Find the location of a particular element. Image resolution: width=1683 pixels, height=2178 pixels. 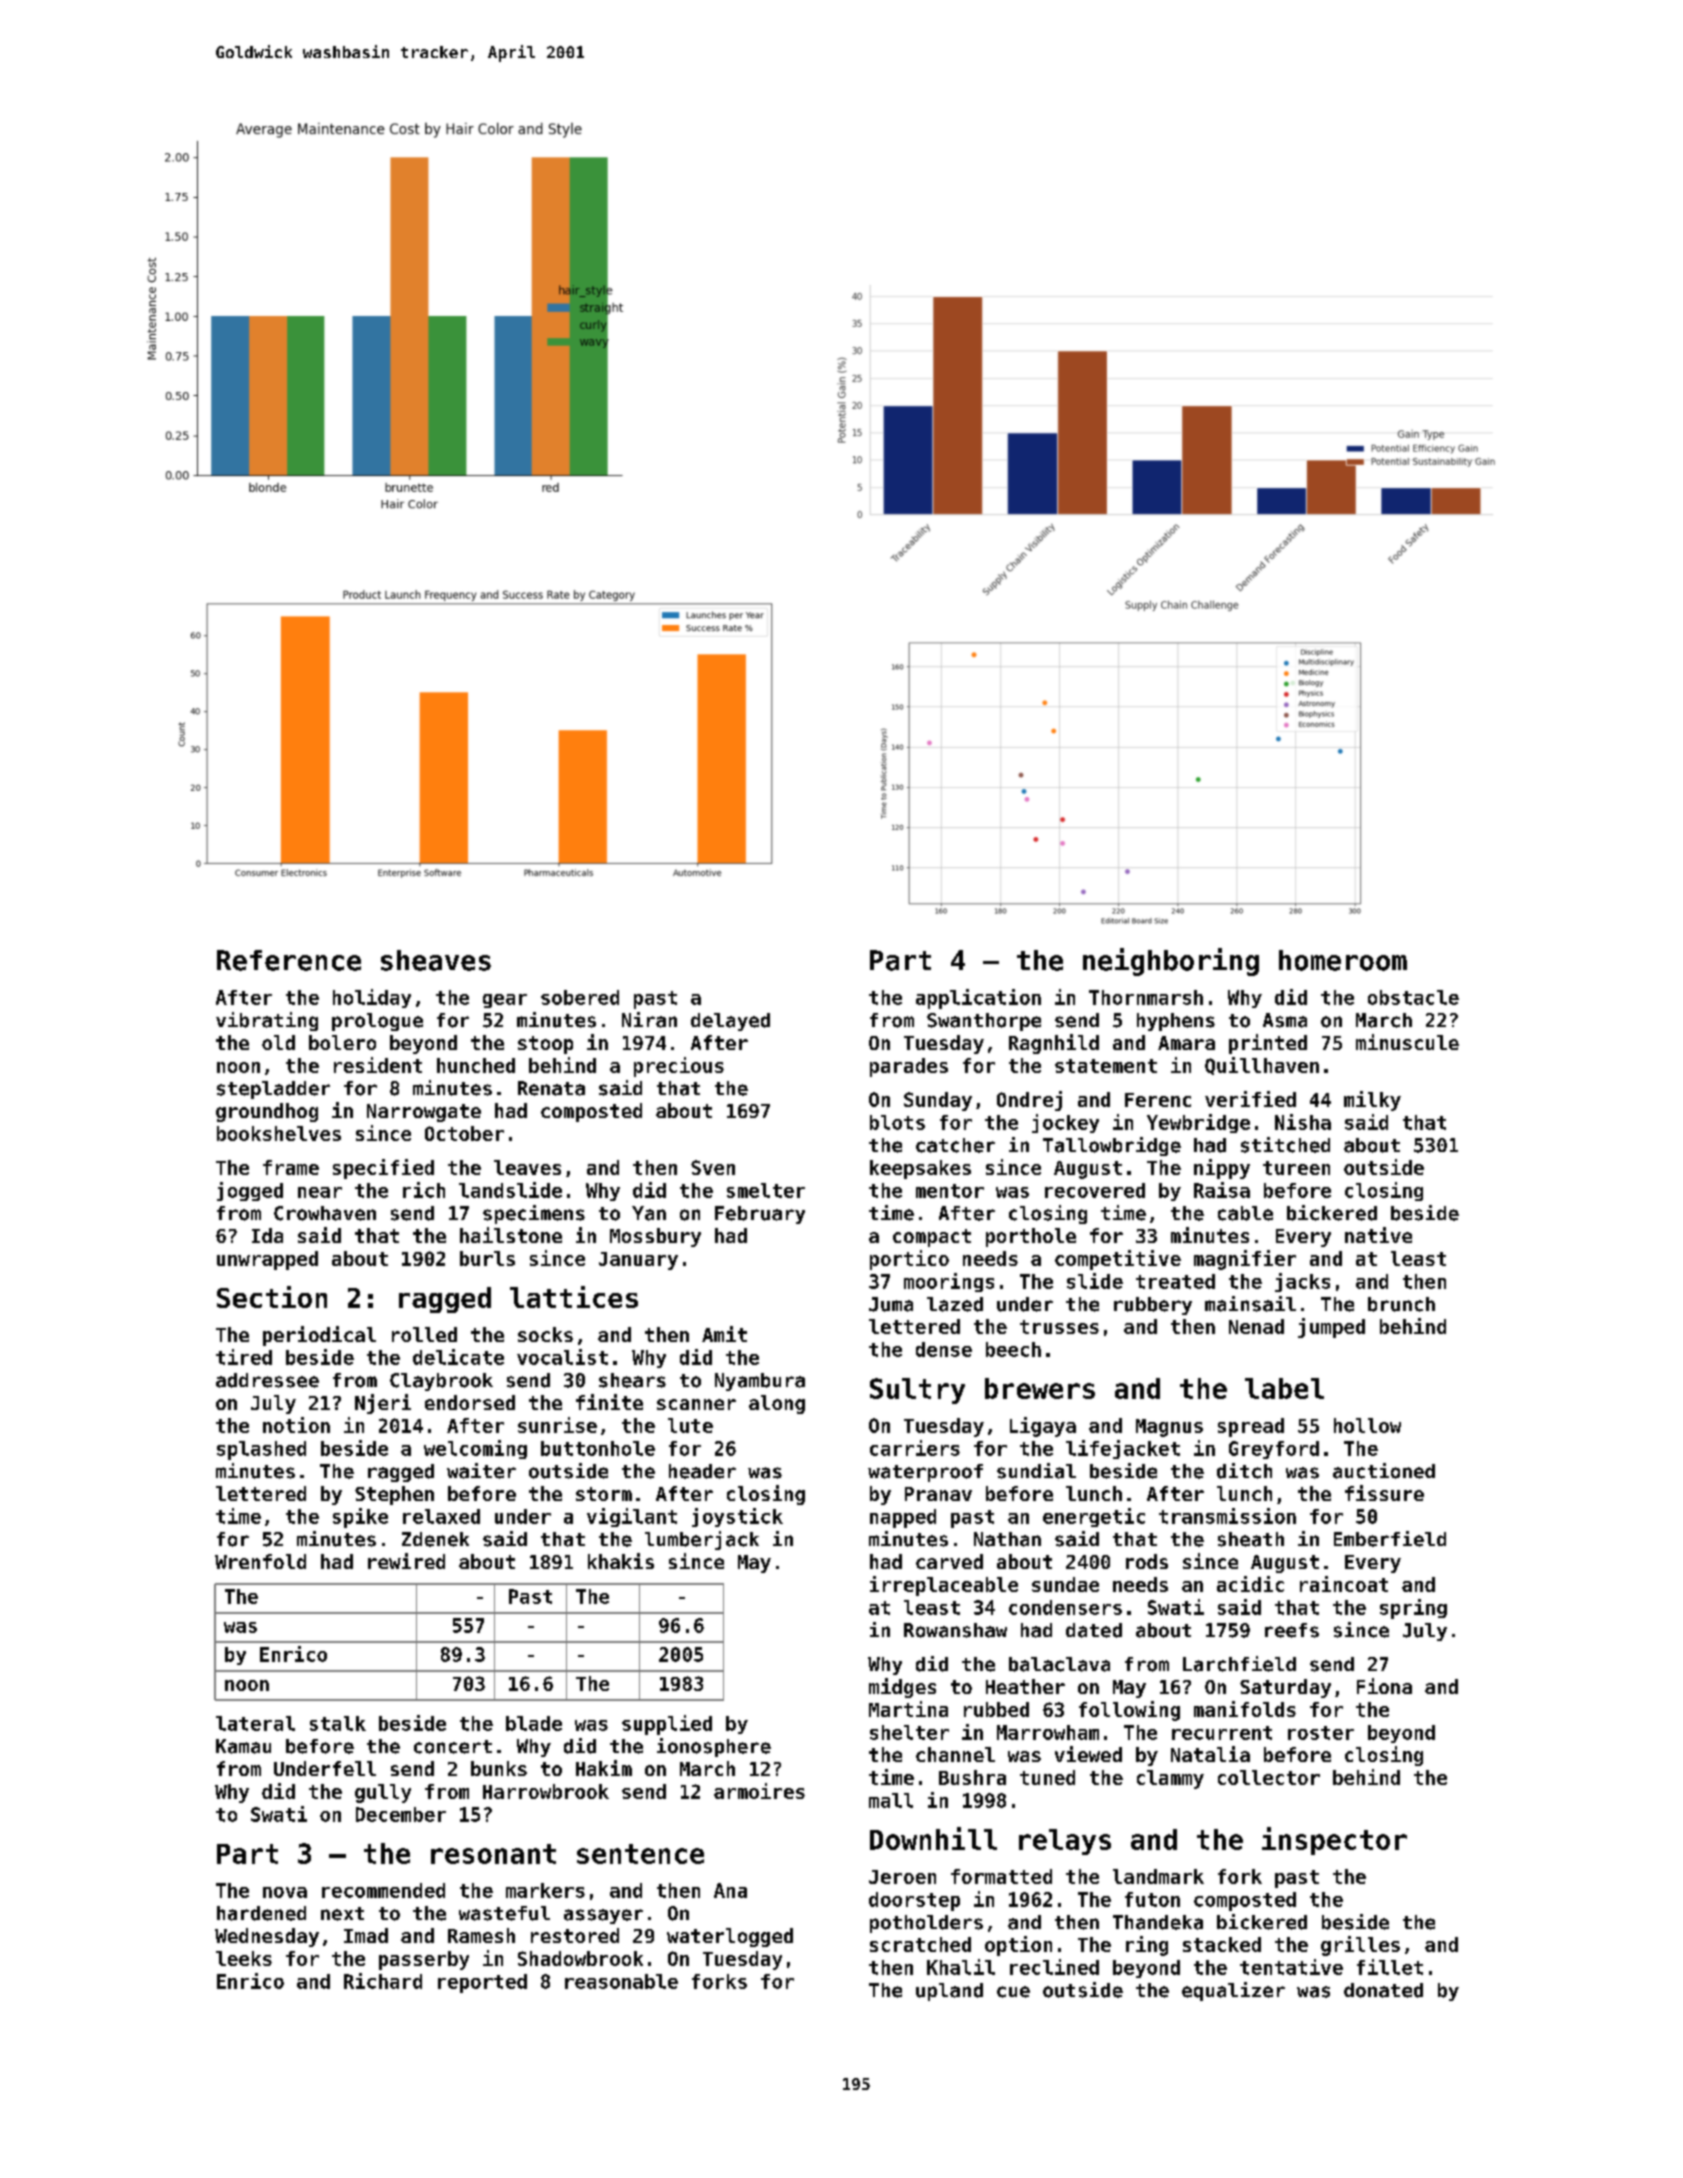

inspector is located at coordinates (1334, 1841).
